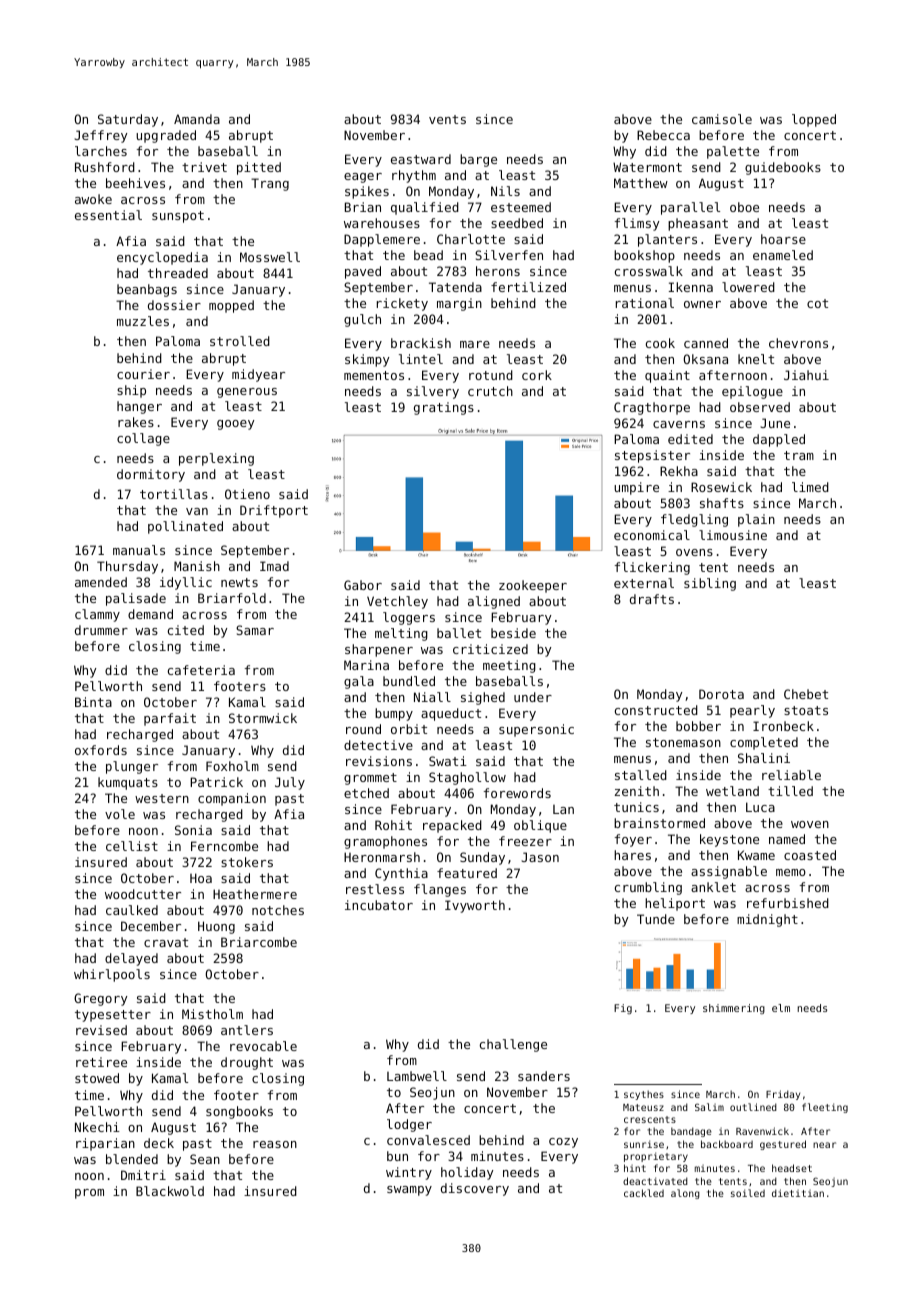  What do you see at coordinates (275, 1144) in the screenshot?
I see `reason` at bounding box center [275, 1144].
